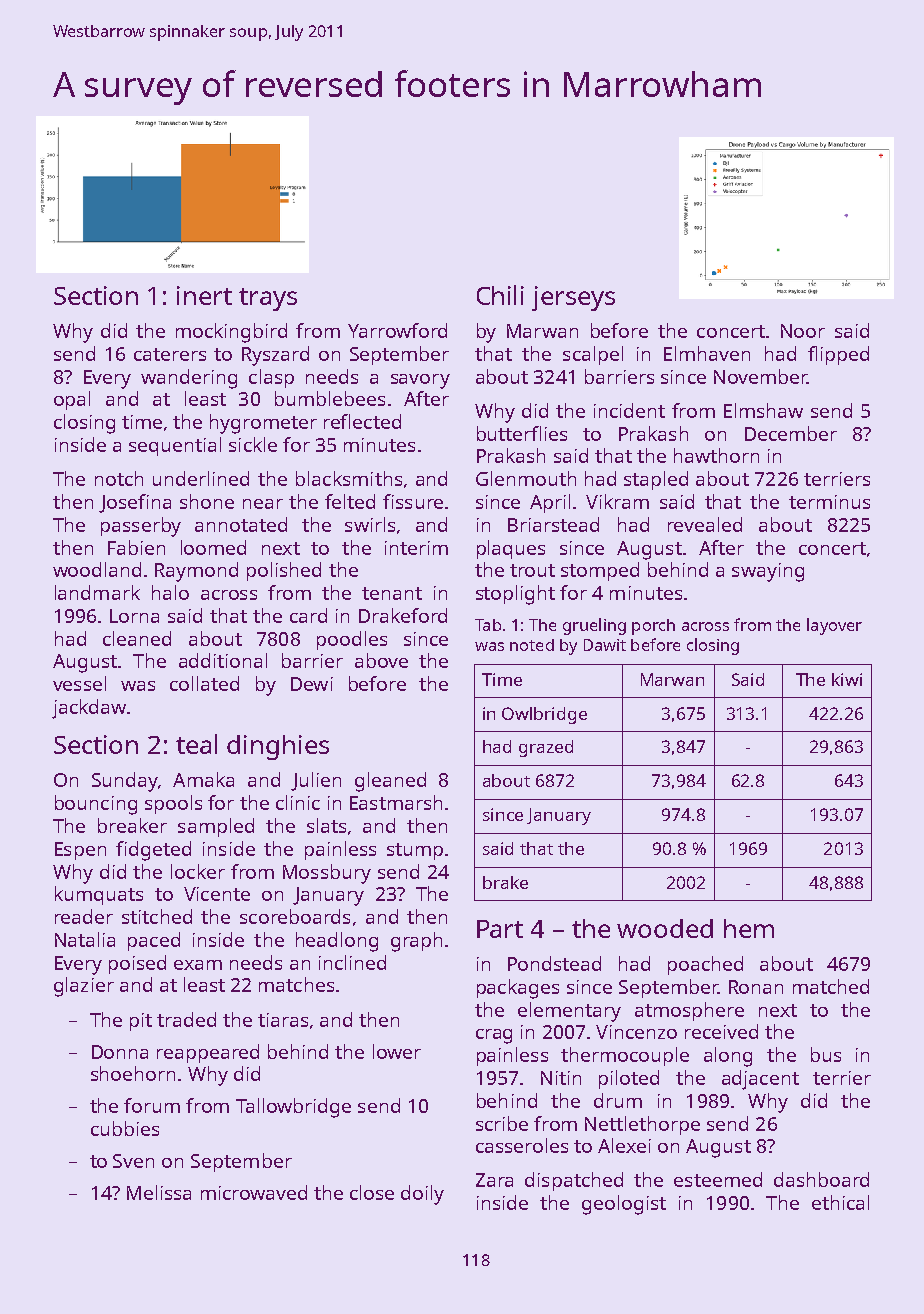 This screenshot has height=1314, width=924. What do you see at coordinates (96, 805) in the screenshot?
I see `bouncing` at bounding box center [96, 805].
